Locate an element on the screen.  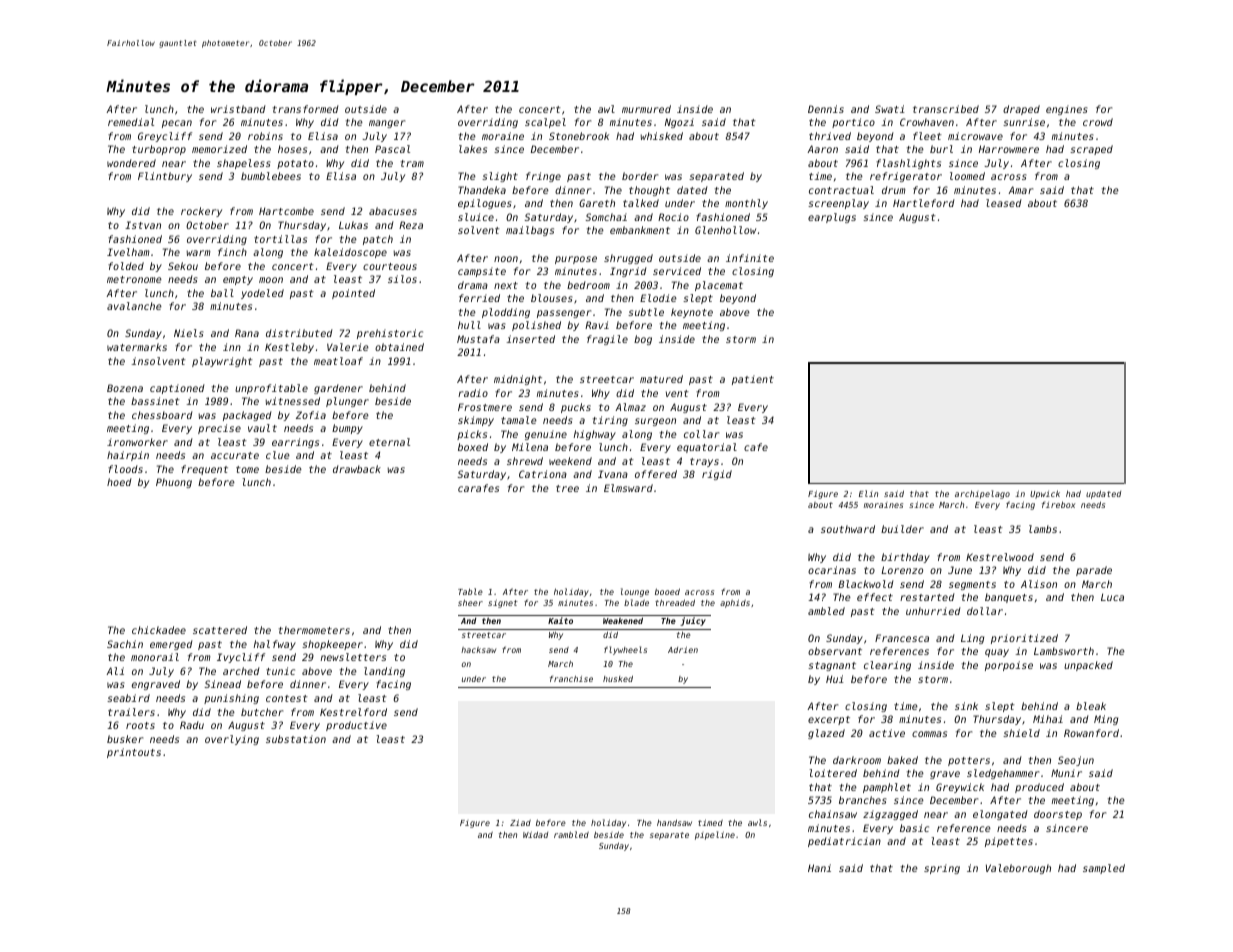
aphids is located at coordinates (735, 603).
